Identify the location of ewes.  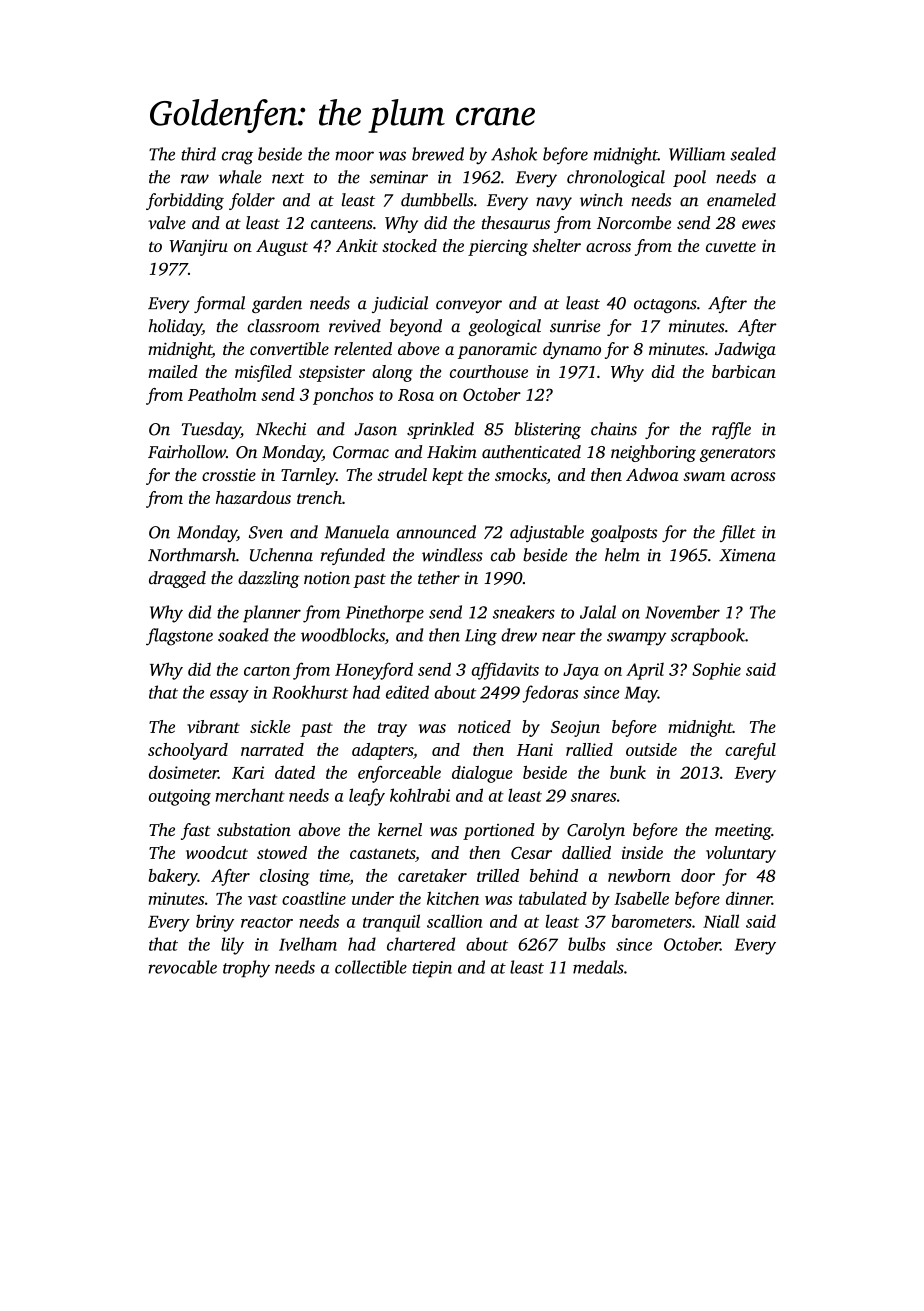
(759, 224).
